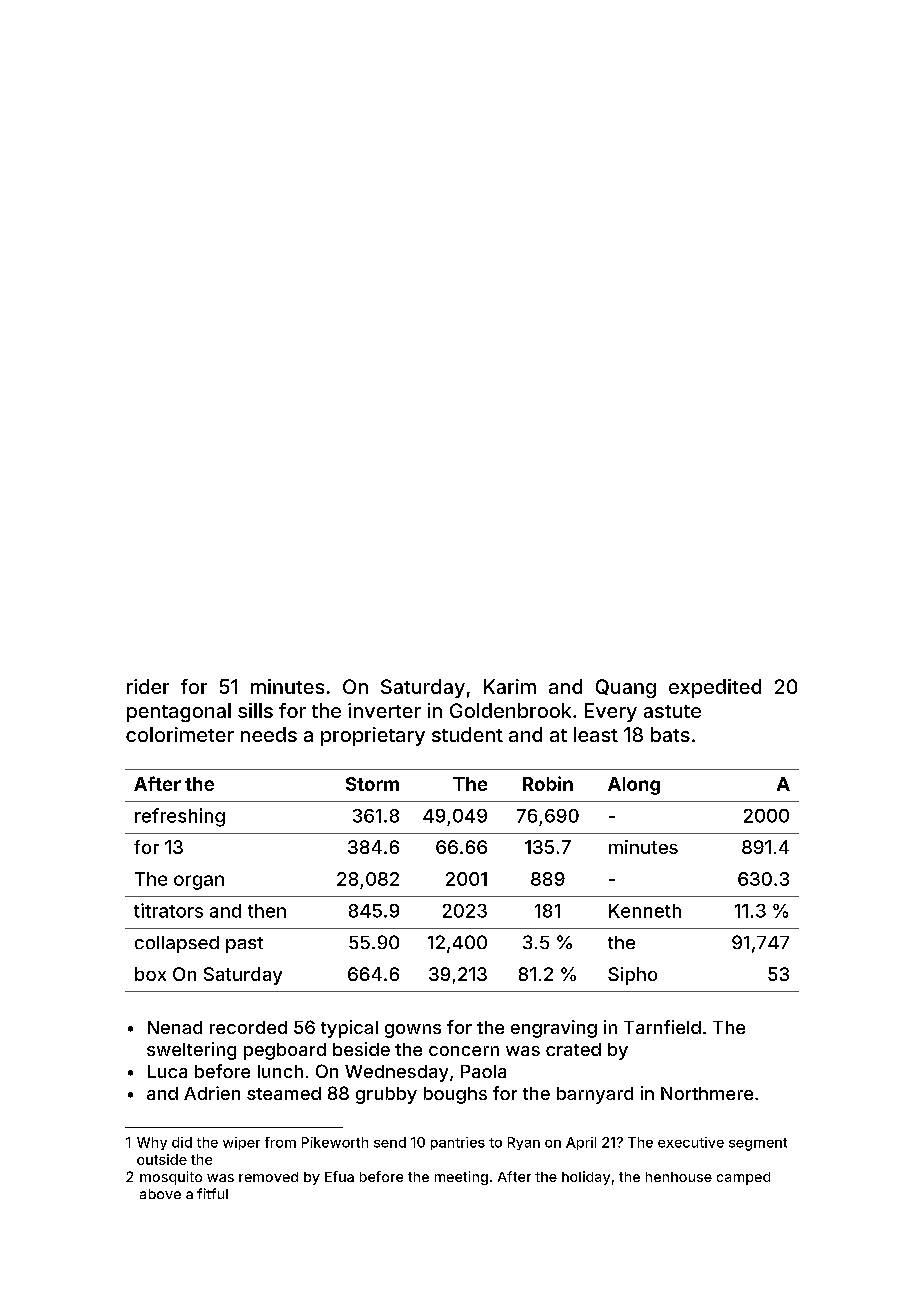 The height and width of the page is (1314, 924). Describe the element at coordinates (267, 911) in the page. I see `then` at that location.
